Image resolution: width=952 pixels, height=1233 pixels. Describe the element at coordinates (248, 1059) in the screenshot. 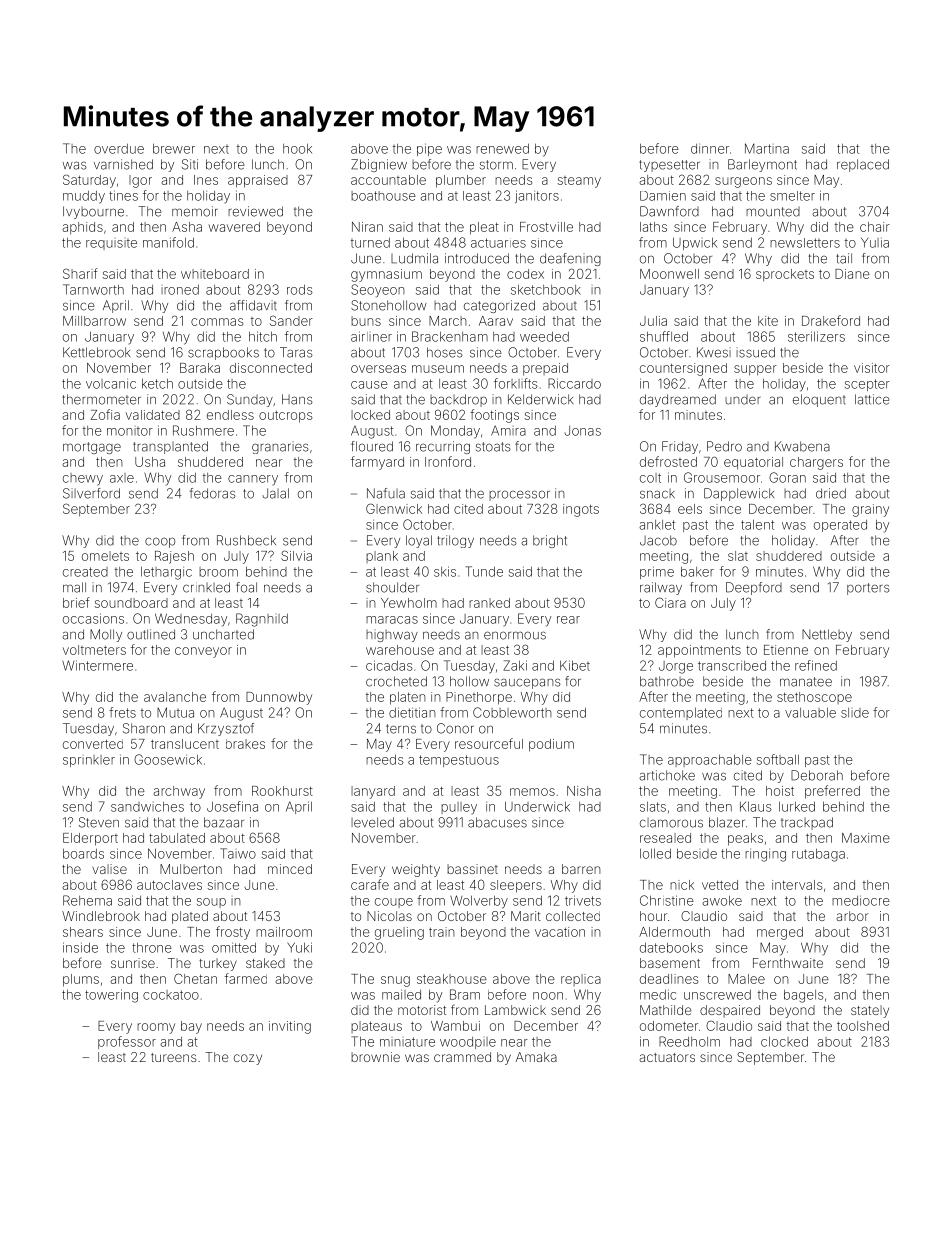

I see `cozy` at that location.
